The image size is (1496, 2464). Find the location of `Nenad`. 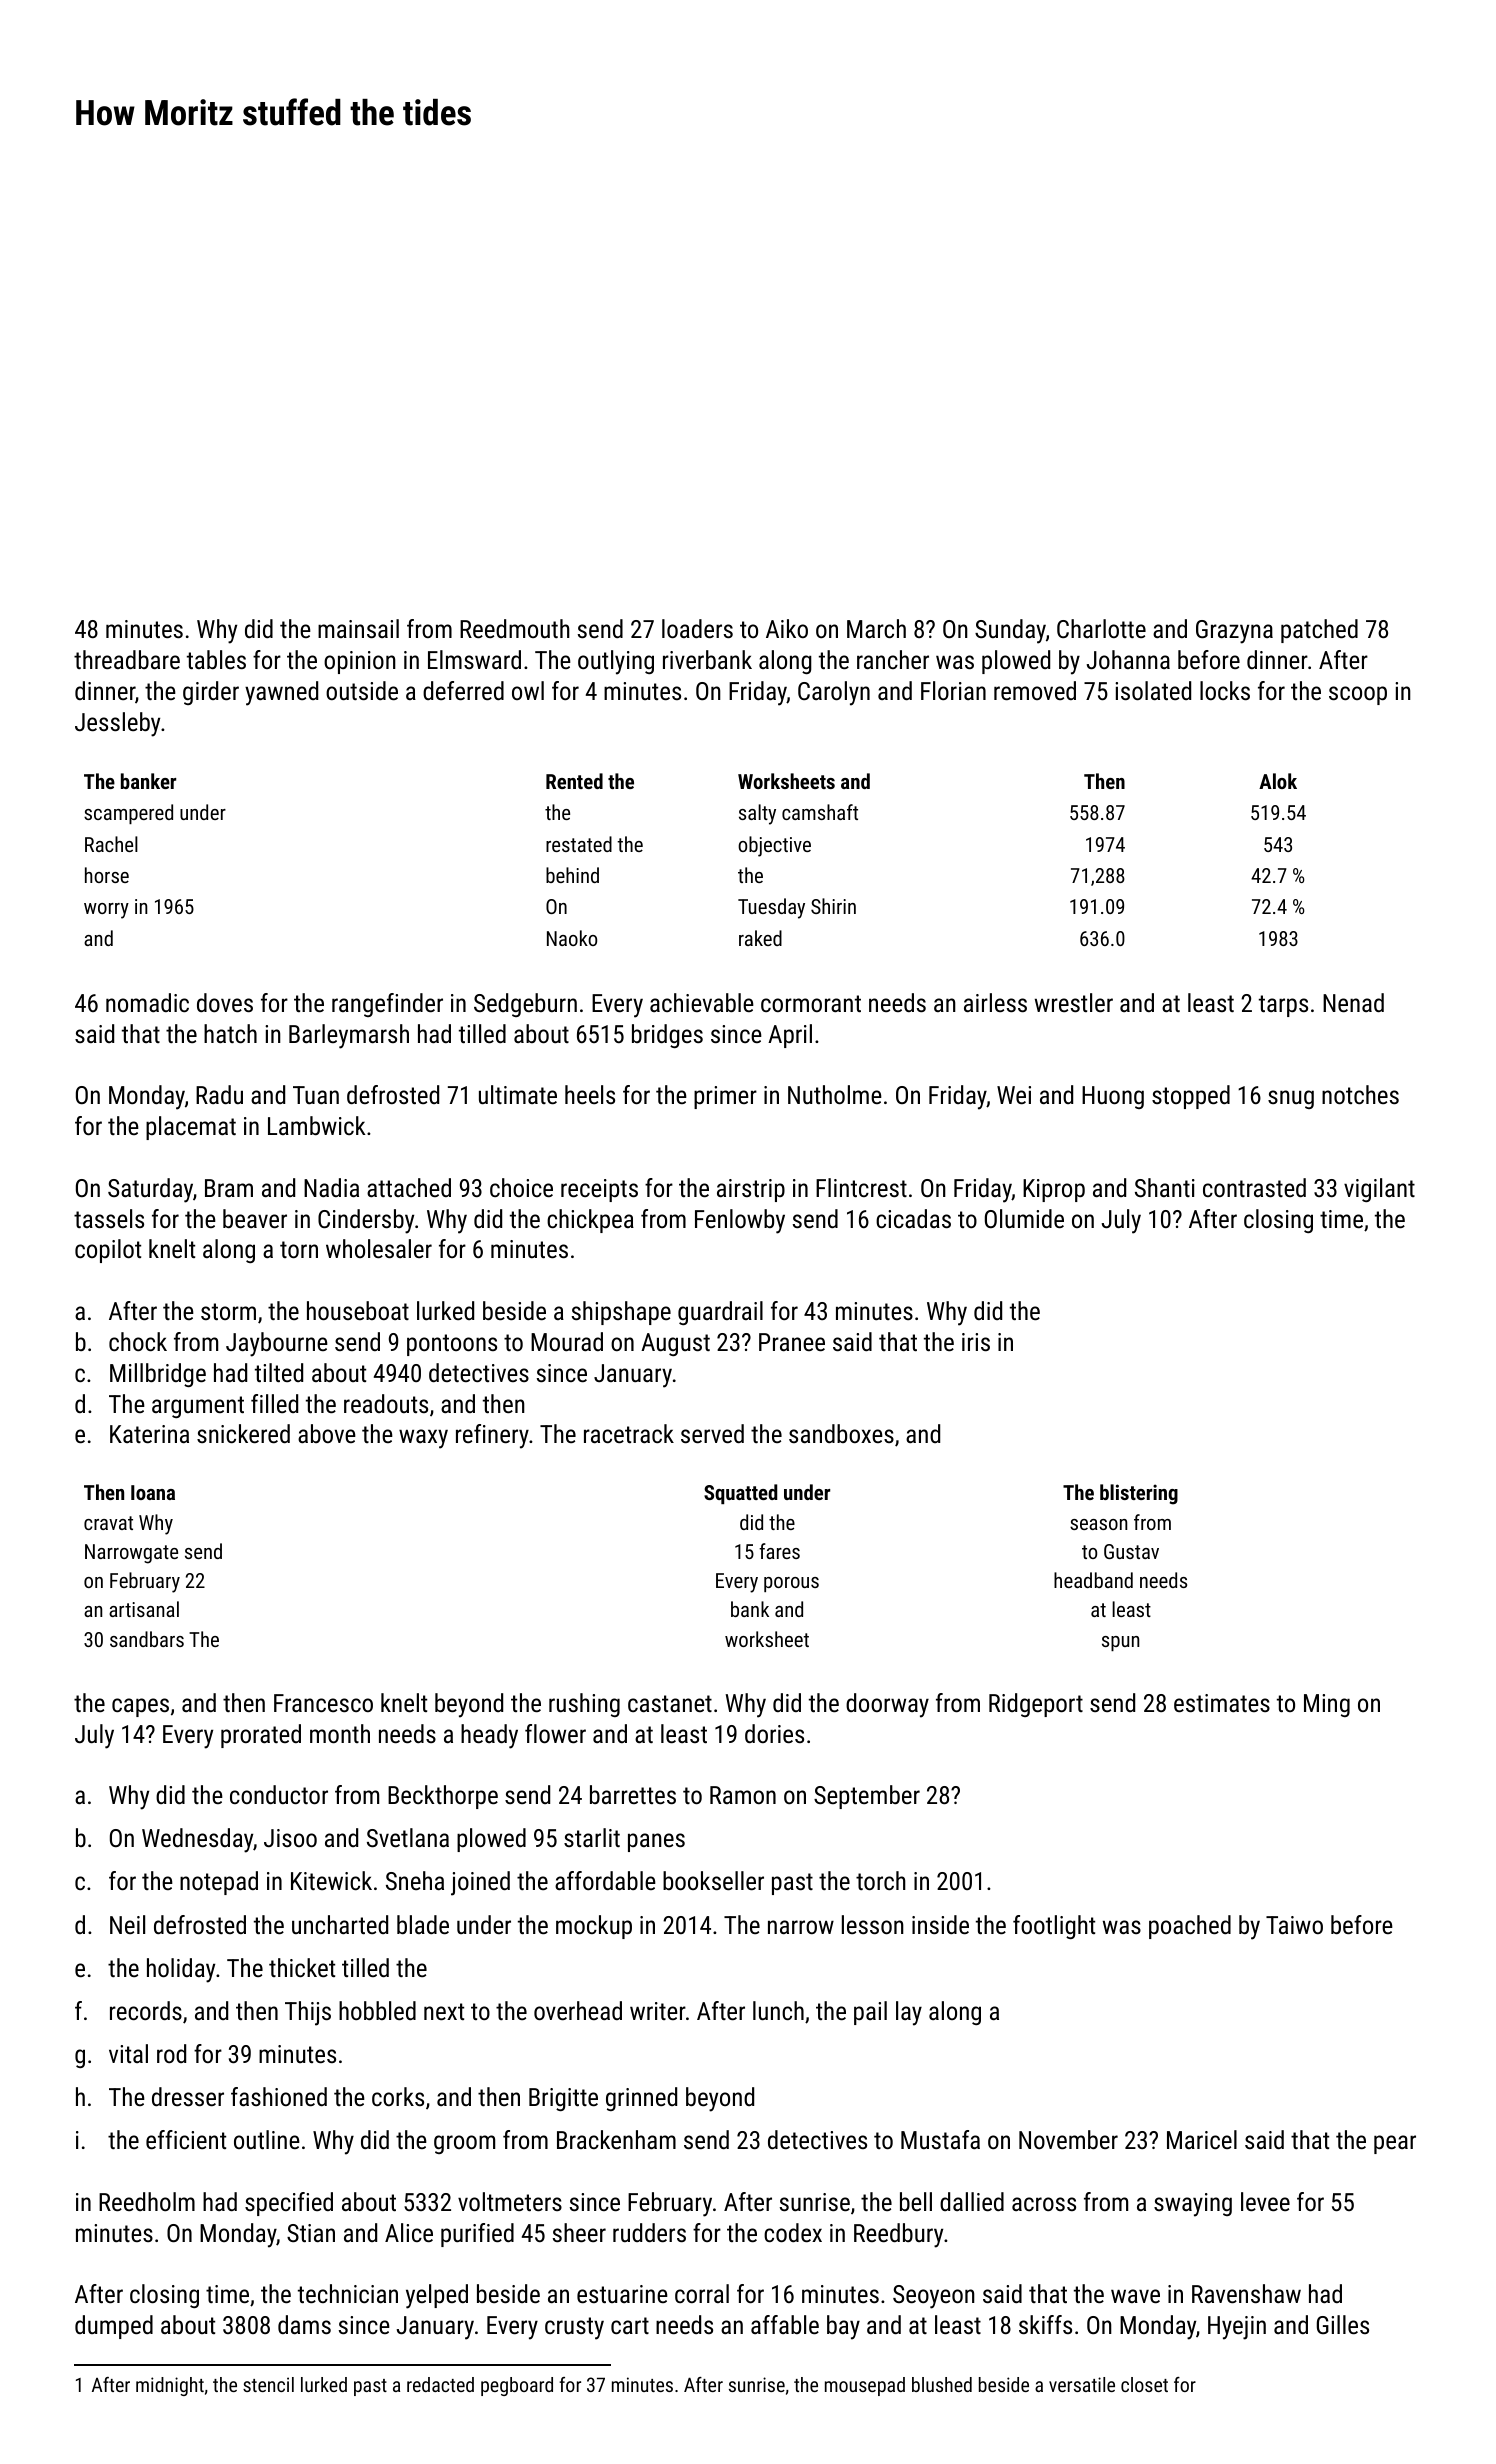

Nenad is located at coordinates (1353, 1002).
